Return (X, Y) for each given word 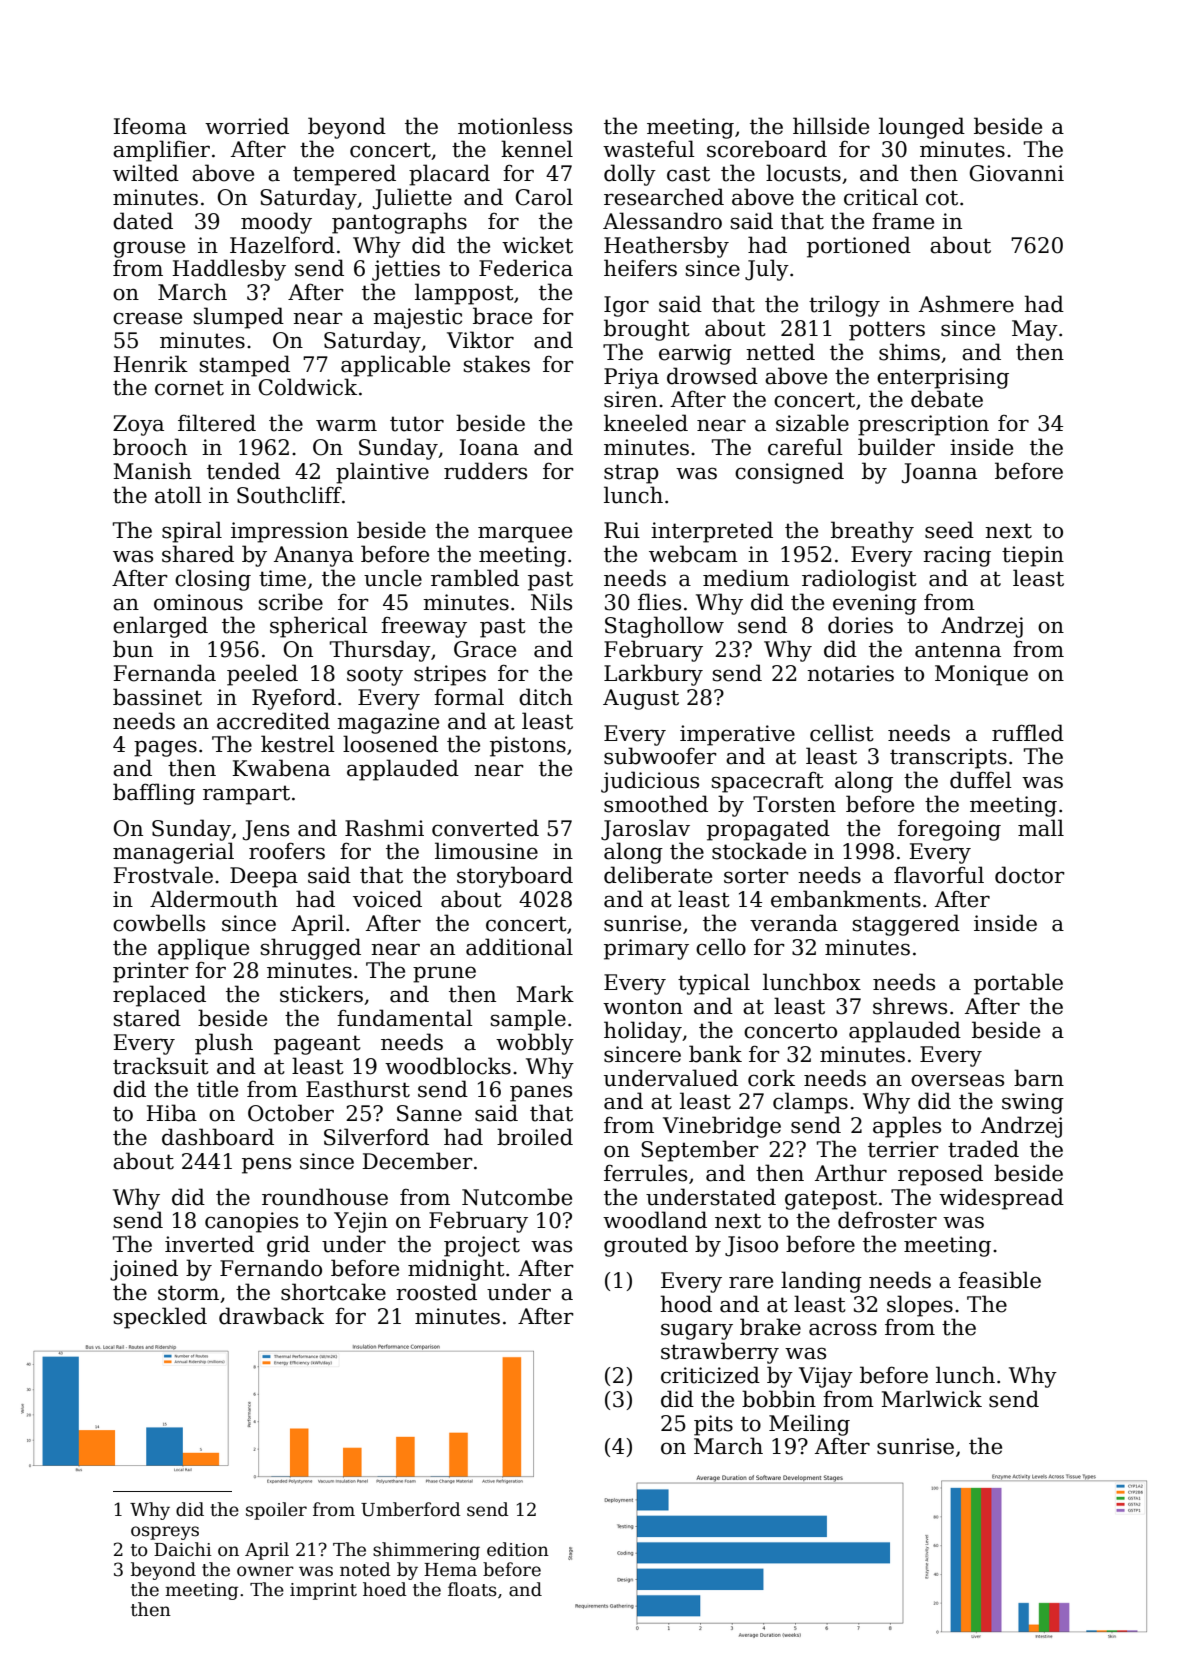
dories (860, 625)
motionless (515, 126)
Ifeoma (150, 126)
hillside (831, 126)
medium (746, 578)
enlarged (160, 627)
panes (541, 1093)
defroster (887, 1220)
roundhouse (325, 1197)
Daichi (183, 1549)
